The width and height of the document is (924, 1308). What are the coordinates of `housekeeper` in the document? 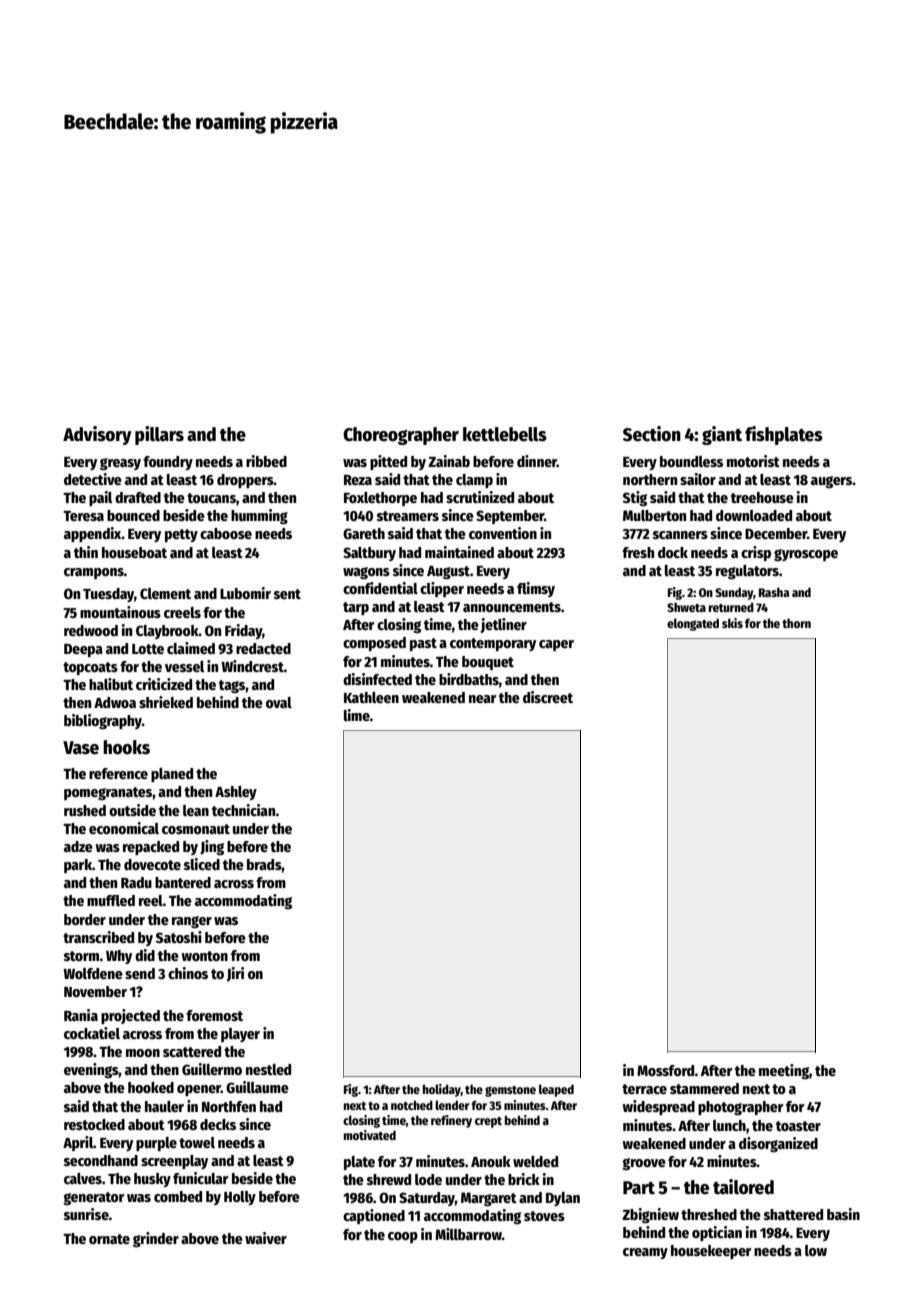 It's located at (711, 1252).
